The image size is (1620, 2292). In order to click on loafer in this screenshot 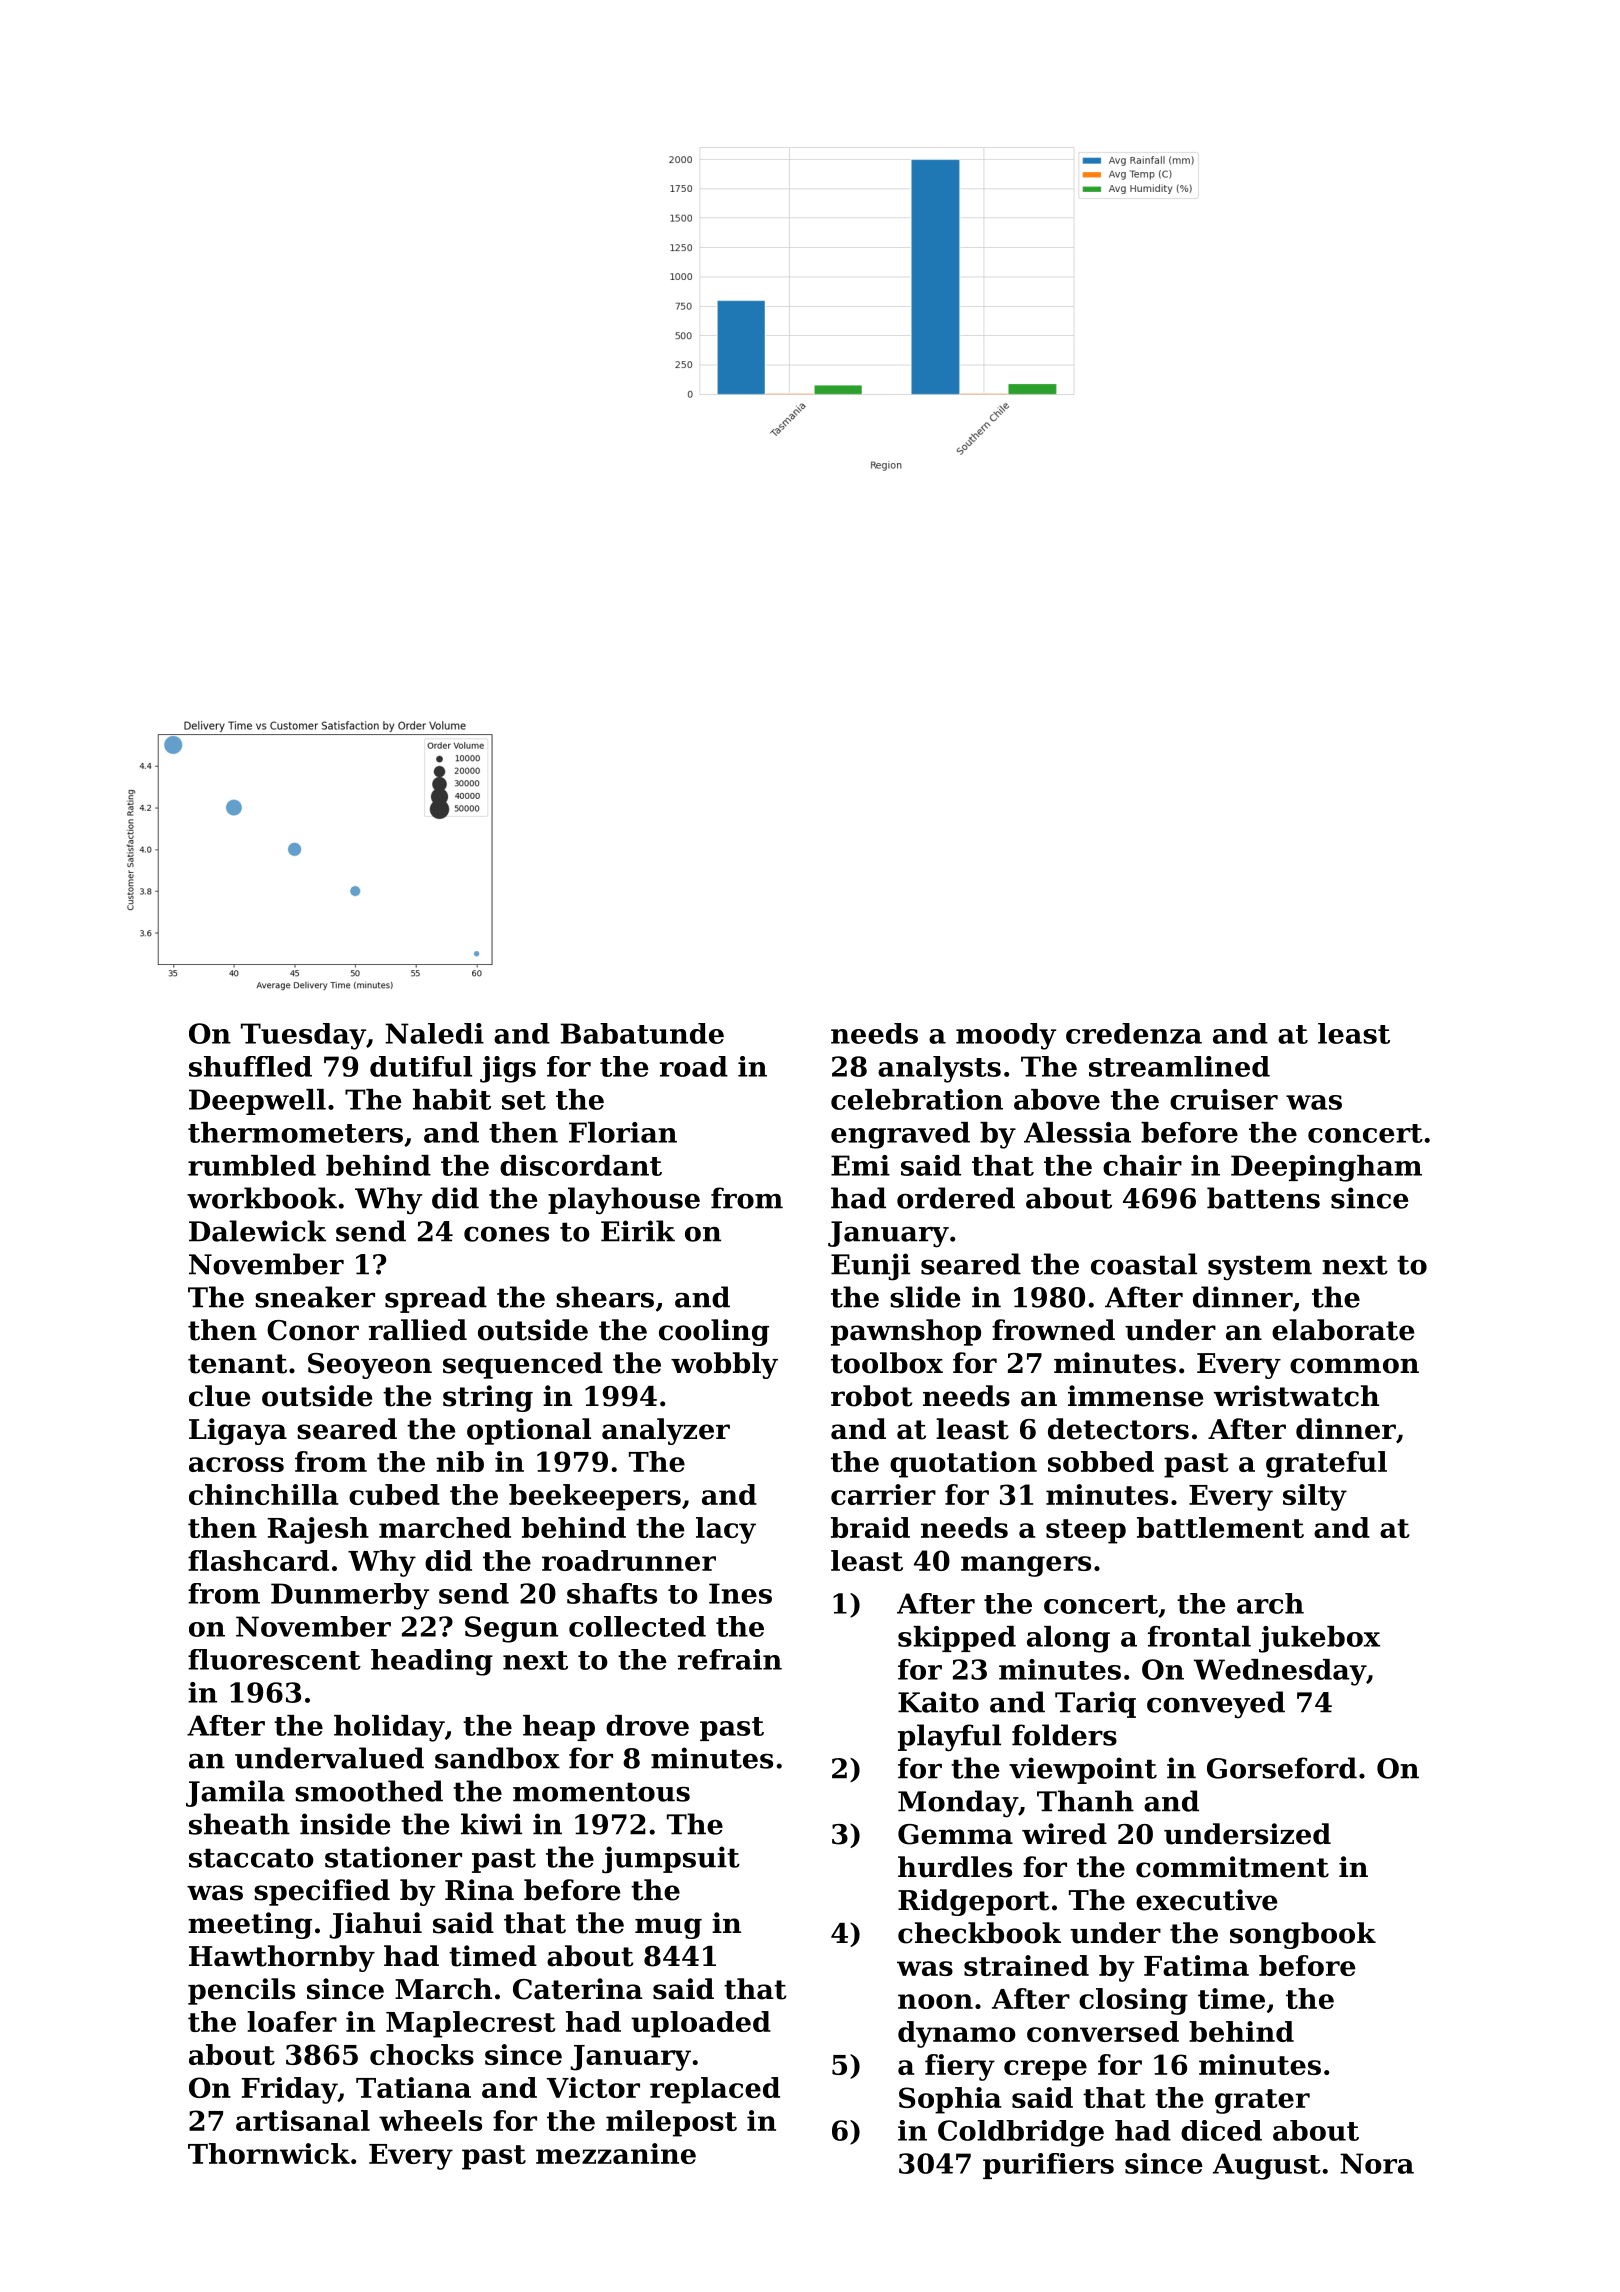, I will do `click(292, 2021)`.
